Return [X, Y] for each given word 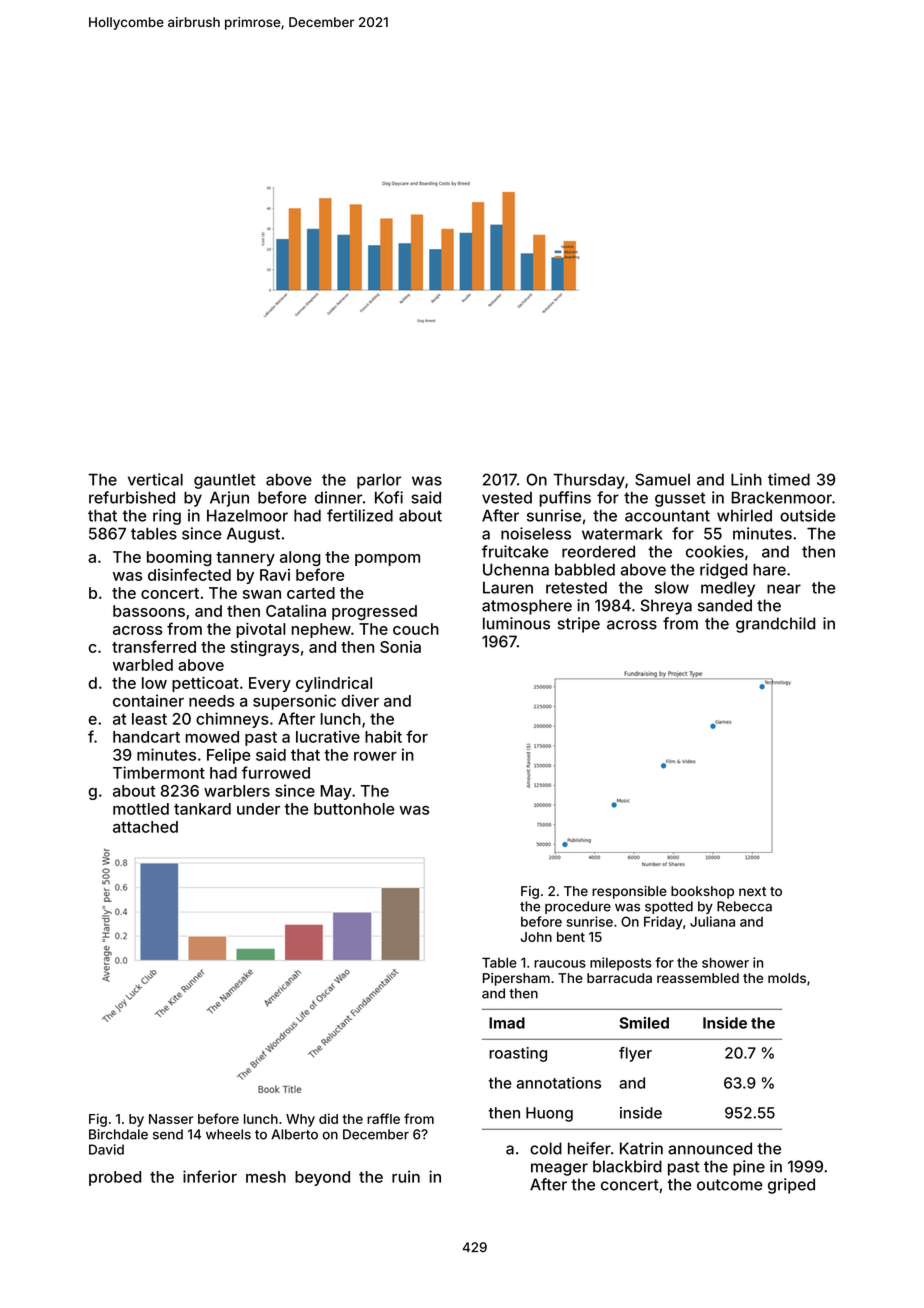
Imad [507, 1023]
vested [507, 498]
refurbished [132, 497]
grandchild [775, 625]
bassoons [149, 611]
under [258, 809]
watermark [622, 534]
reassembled [698, 978]
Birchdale [118, 1134]
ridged [723, 571]
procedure [578, 907]
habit [383, 736]
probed [115, 1178]
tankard [202, 809]
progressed [374, 612]
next [752, 891]
